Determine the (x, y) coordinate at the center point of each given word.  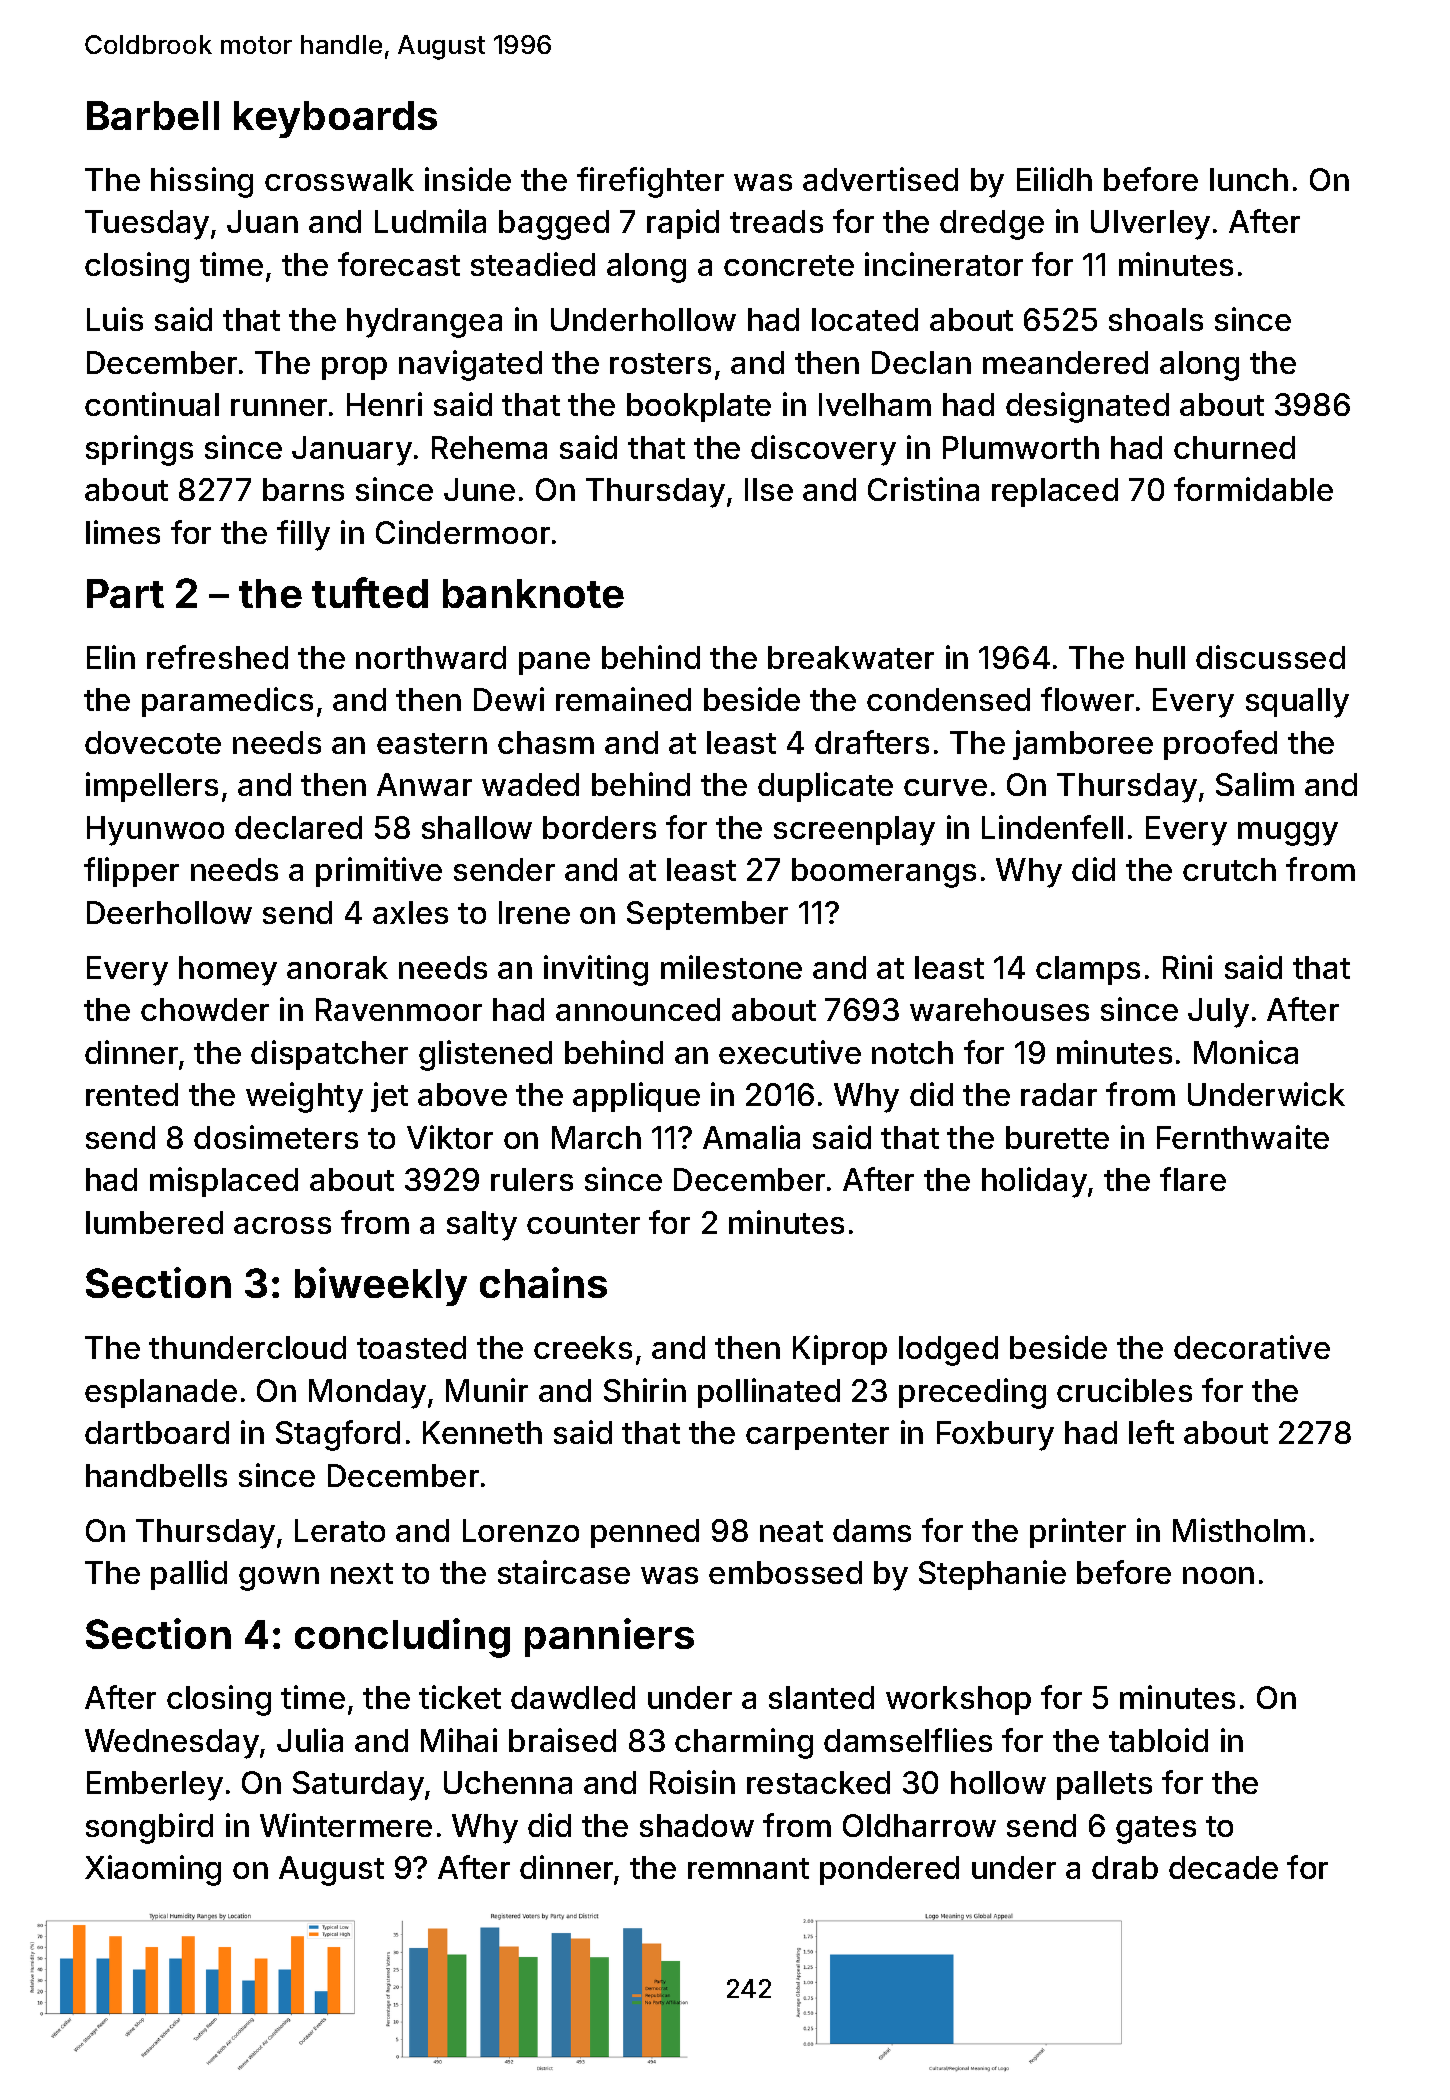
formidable (1253, 489)
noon (1218, 1575)
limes (123, 532)
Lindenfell (1052, 827)
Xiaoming (153, 1870)
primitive (379, 872)
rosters (660, 363)
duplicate (825, 787)
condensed (948, 699)
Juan (262, 221)
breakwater (851, 657)
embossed (785, 1572)
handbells (156, 1475)
